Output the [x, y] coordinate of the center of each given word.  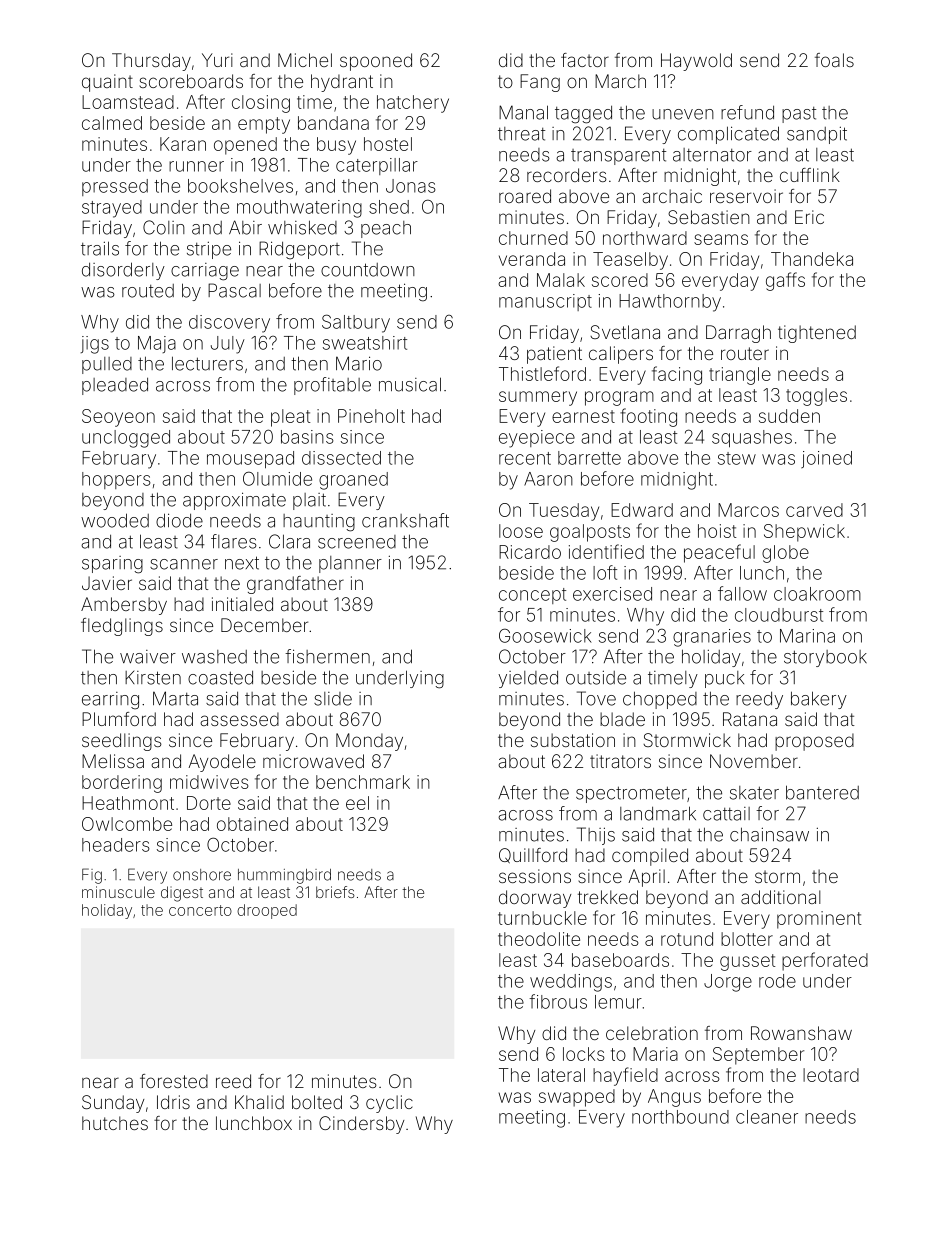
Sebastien [709, 217]
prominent [819, 920]
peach [386, 229]
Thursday [151, 62]
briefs [335, 892]
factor [585, 60]
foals [834, 60]
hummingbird [284, 876]
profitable [332, 386]
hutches [115, 1123]
